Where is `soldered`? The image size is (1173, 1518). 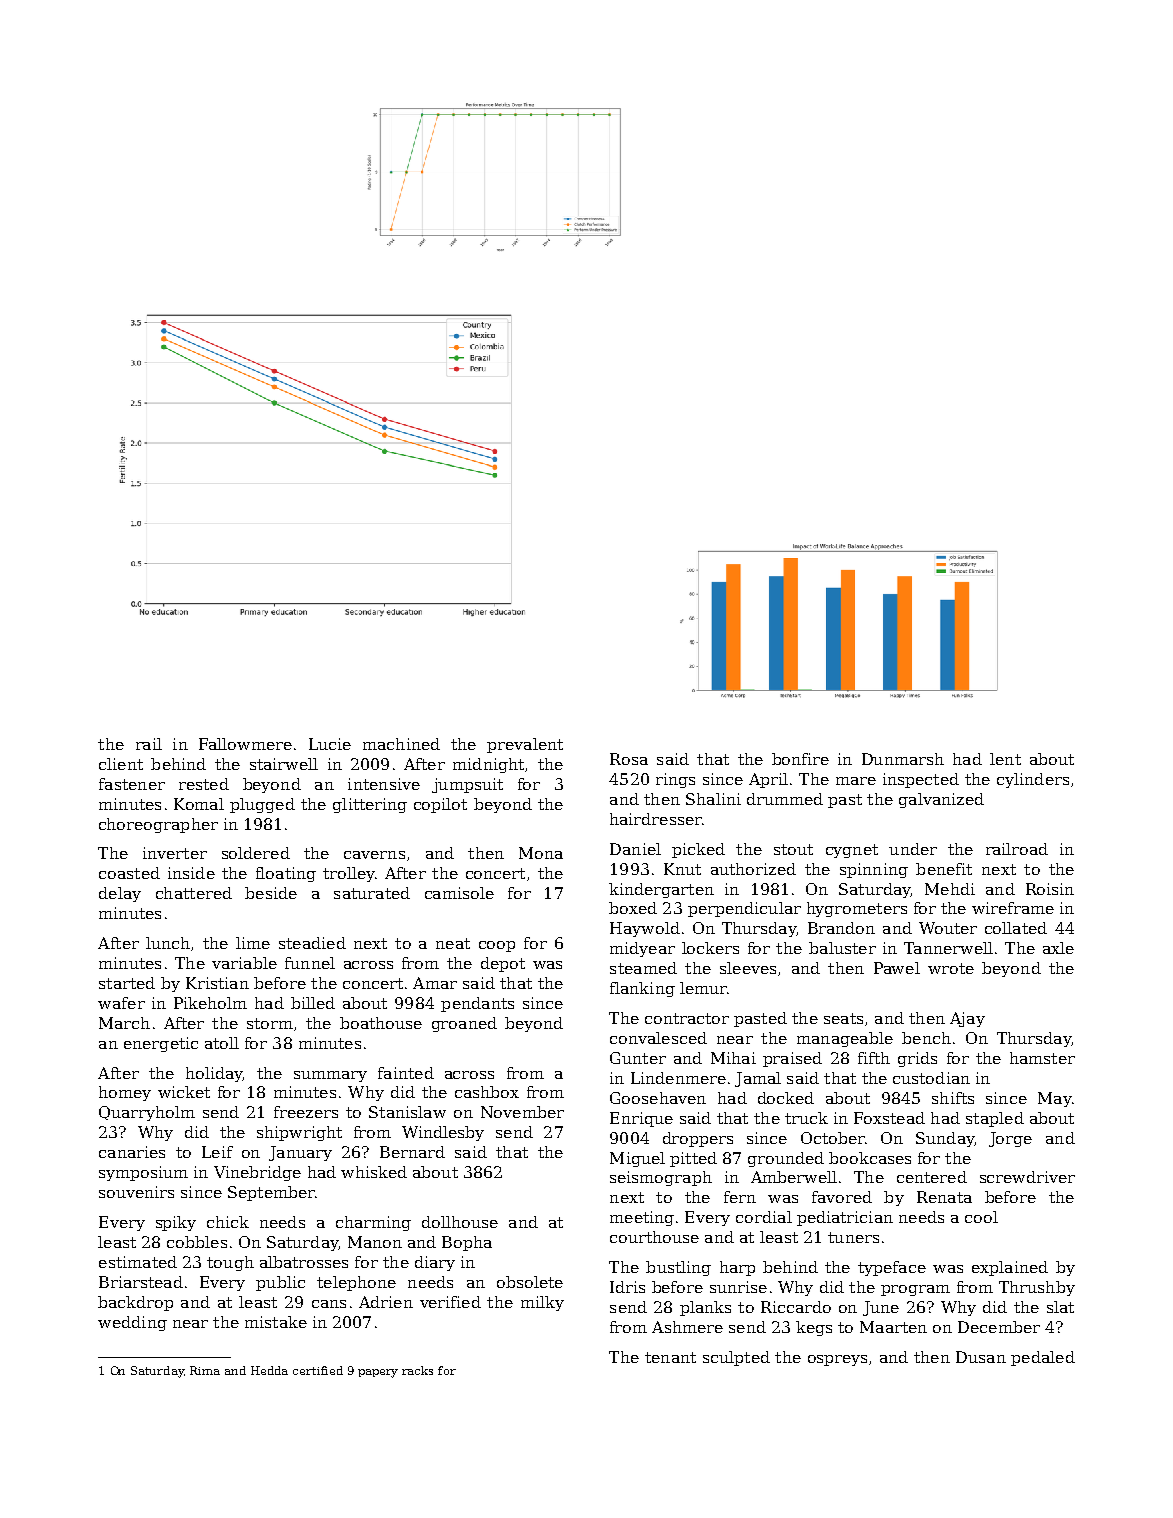
soldered is located at coordinates (256, 853).
